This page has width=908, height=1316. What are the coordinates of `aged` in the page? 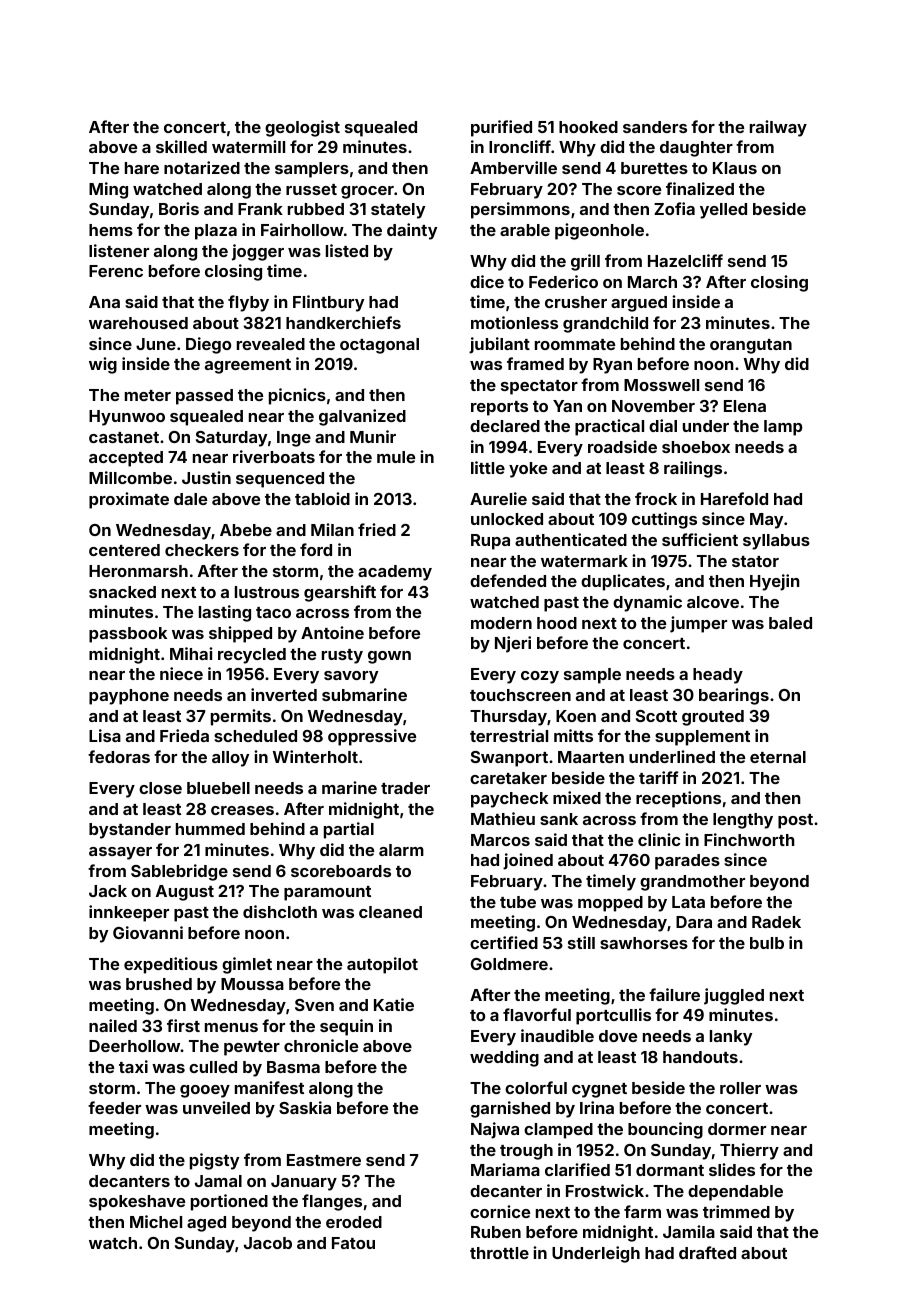 It's located at (206, 1224).
